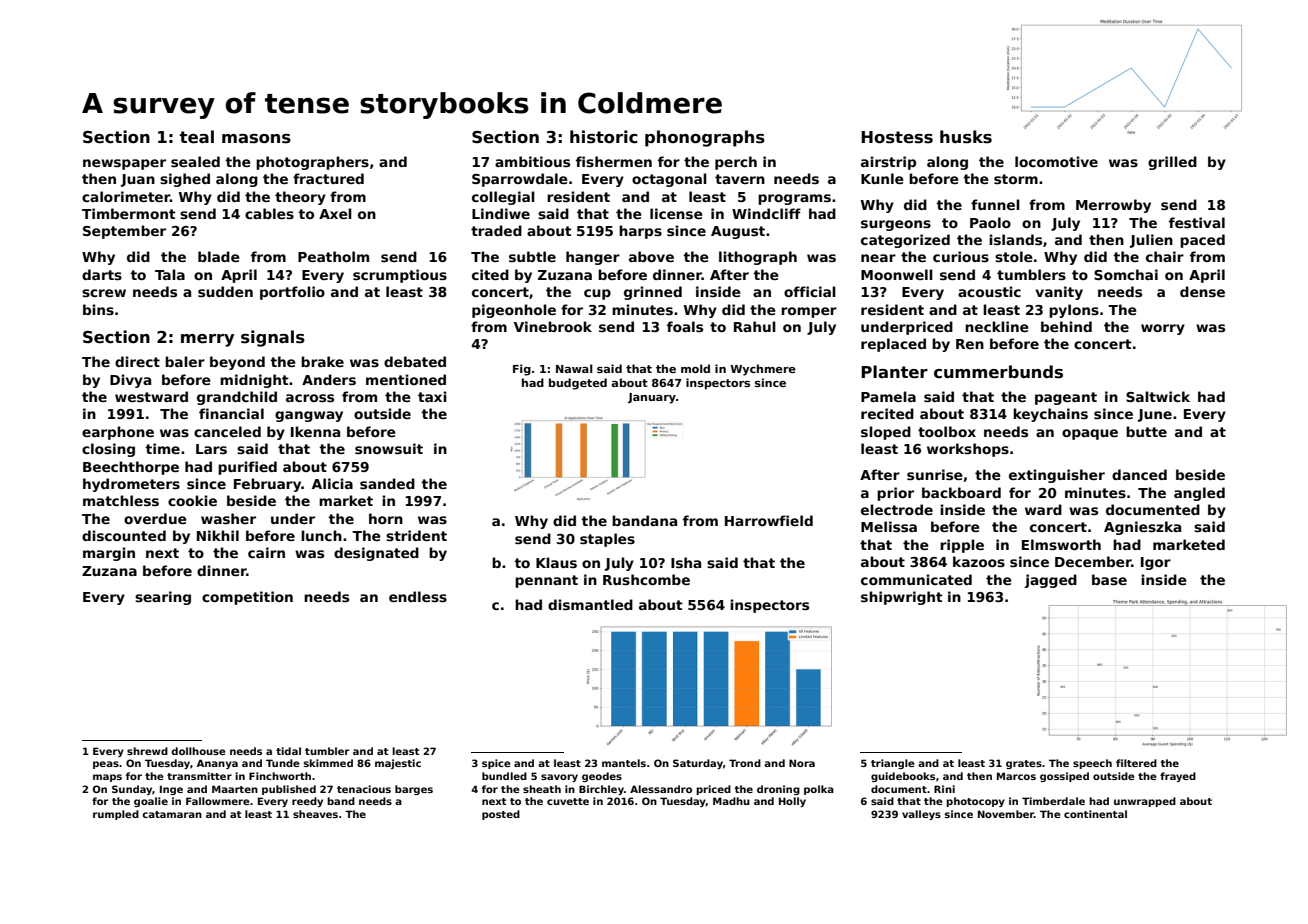 This image has height=924, width=1308. I want to click on dense, so click(1202, 291).
